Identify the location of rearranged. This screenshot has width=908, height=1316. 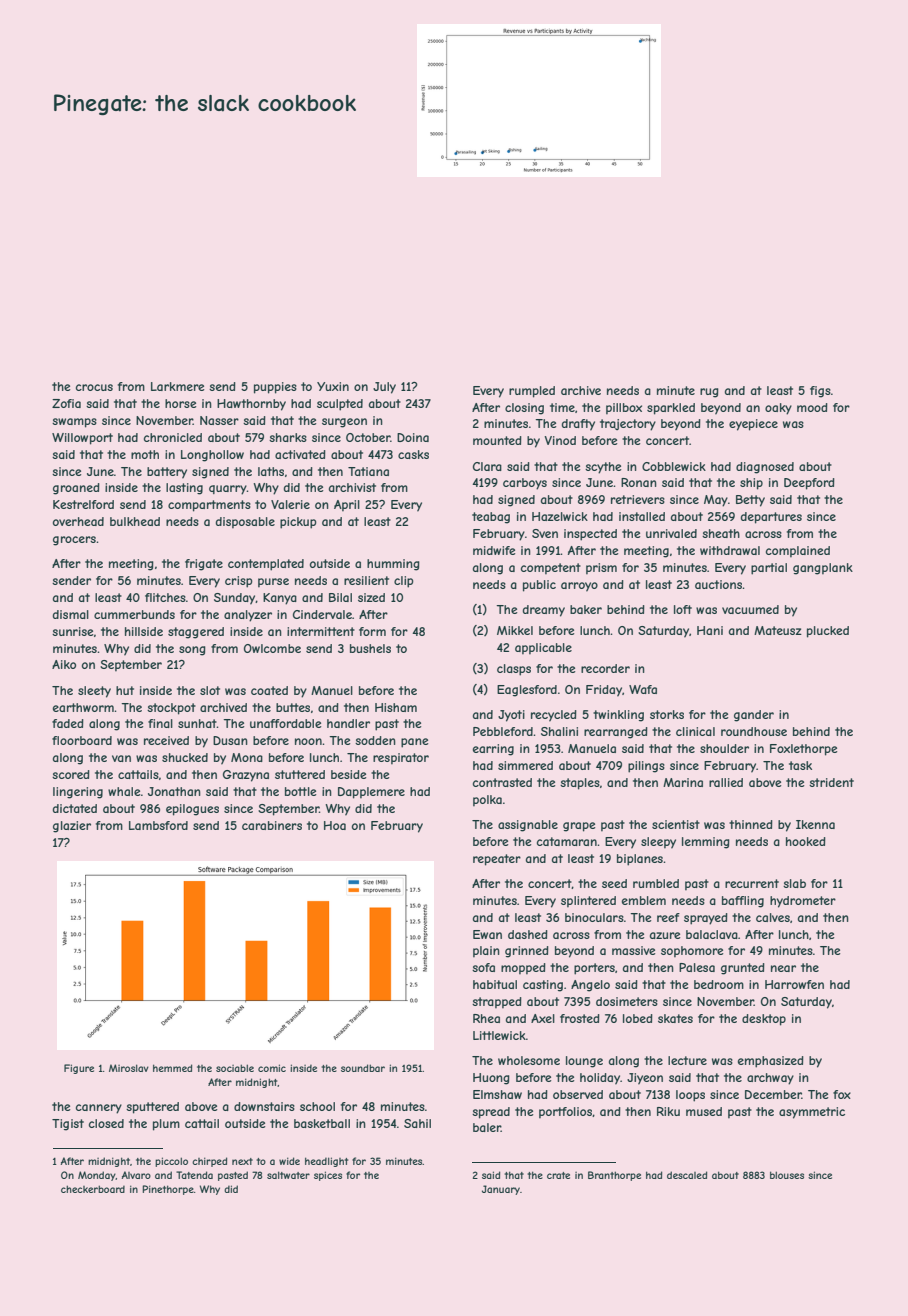
(616, 733).
